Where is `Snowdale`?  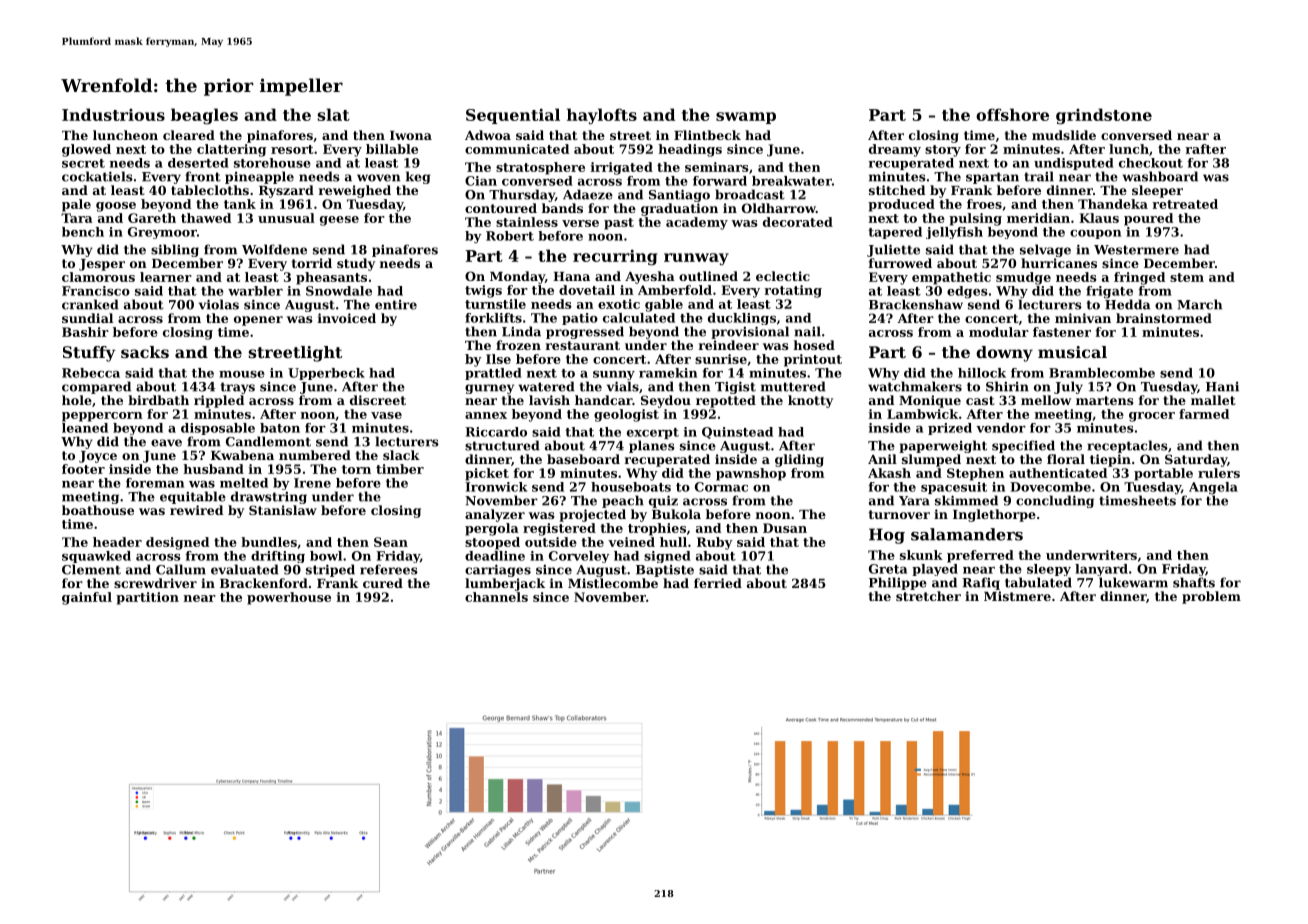 Snowdale is located at coordinates (339, 291).
